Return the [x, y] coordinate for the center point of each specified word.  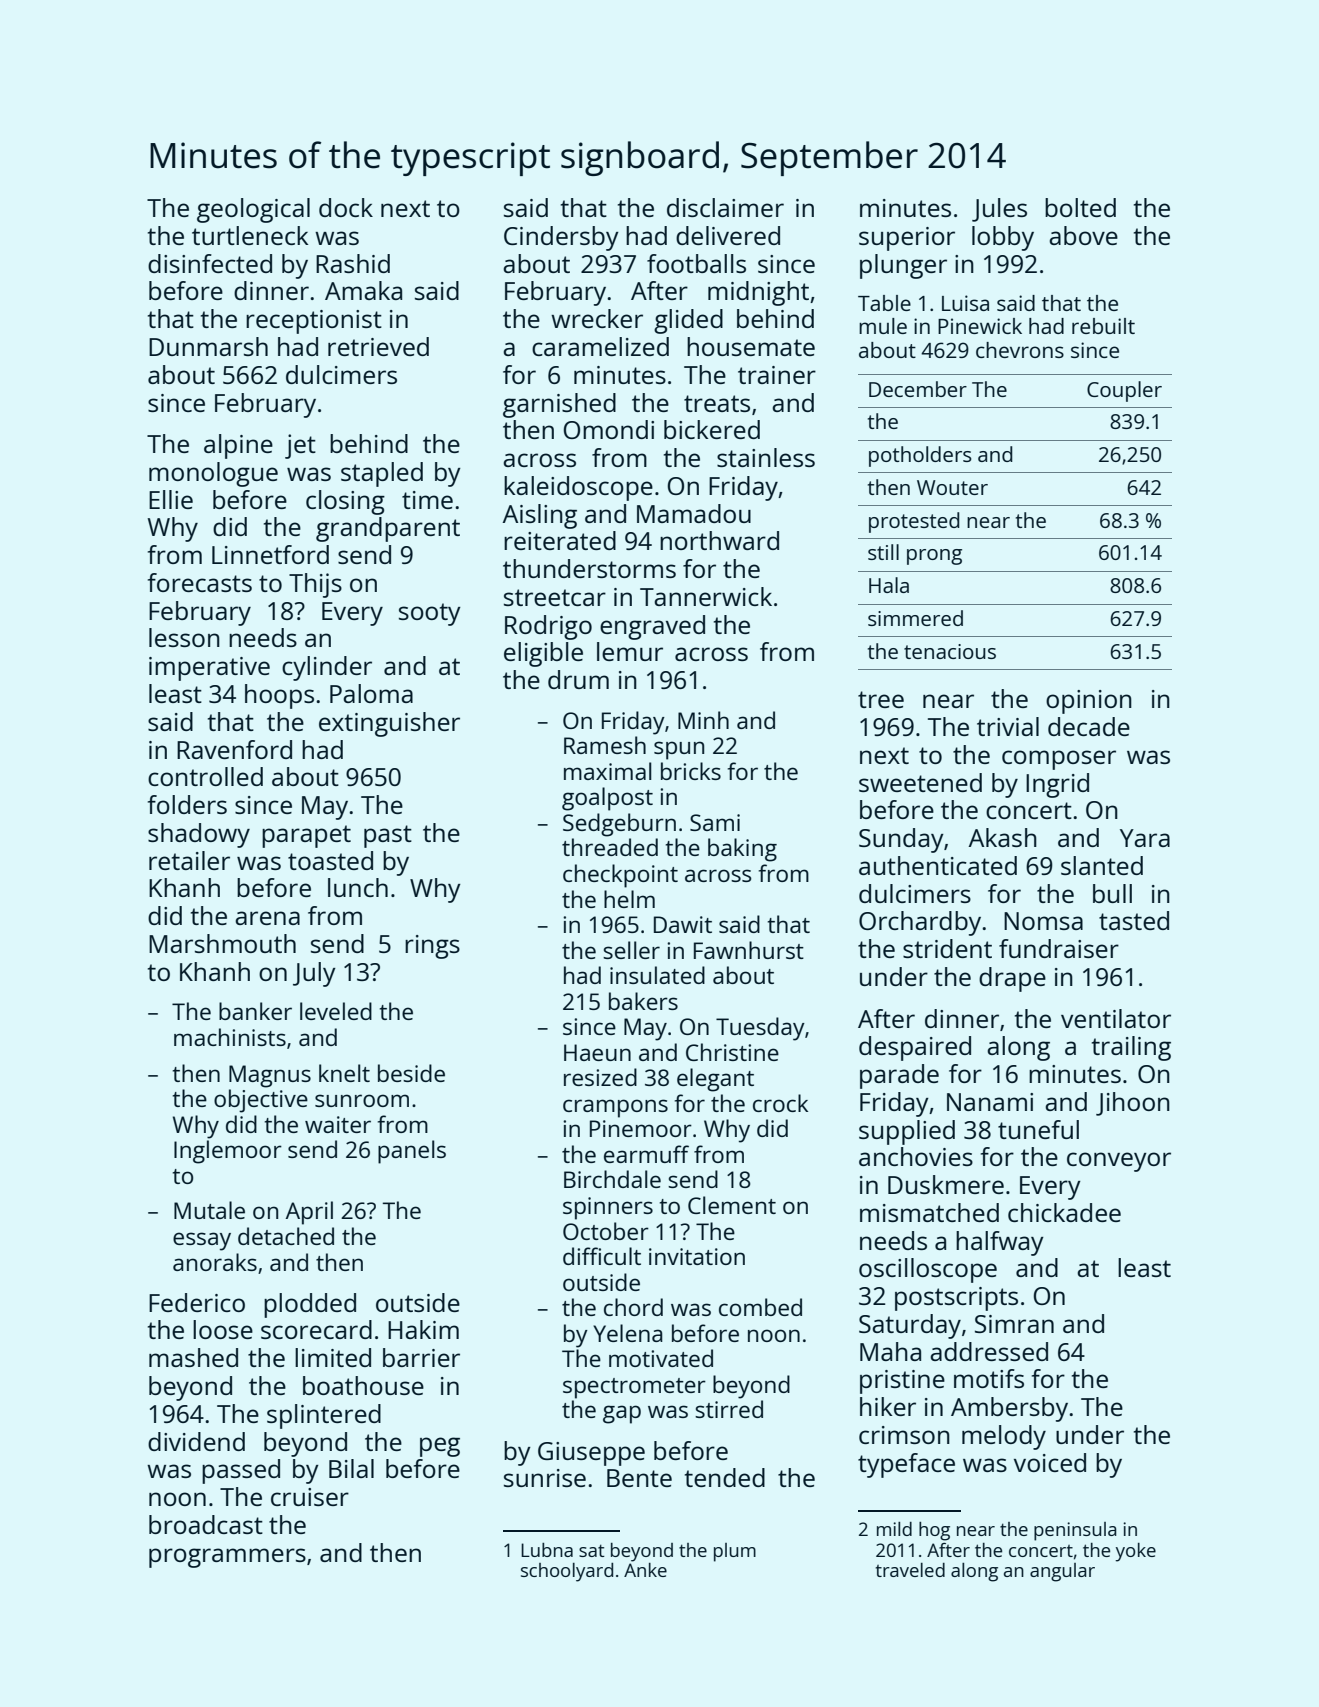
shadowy [199, 835]
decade [1089, 726]
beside [411, 1073]
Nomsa [1043, 921]
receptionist [314, 322]
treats [717, 403]
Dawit [683, 924]
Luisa [965, 303]
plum [735, 1552]
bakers [643, 1001]
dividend [196, 1441]
